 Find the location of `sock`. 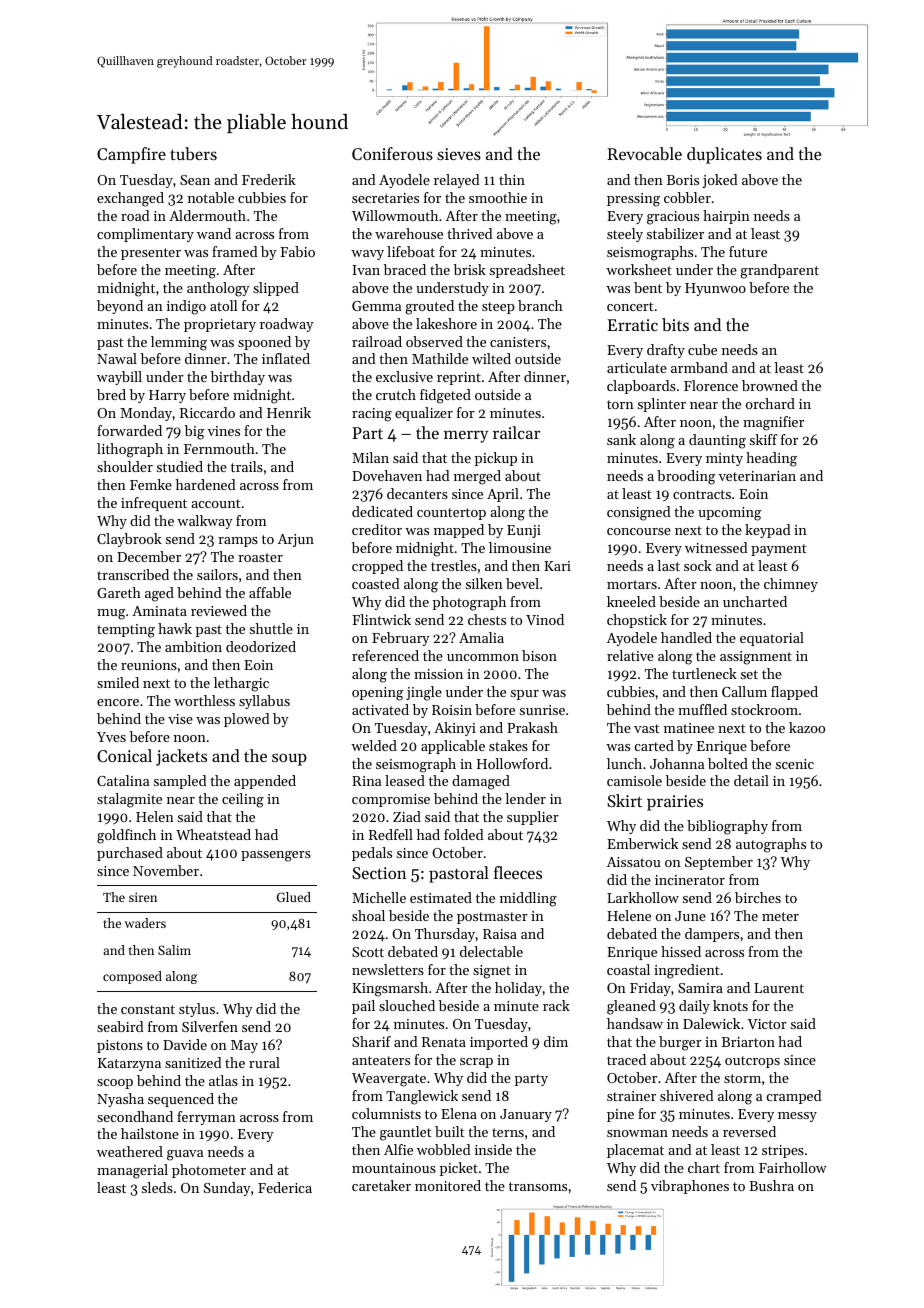

sock is located at coordinates (698, 565).
